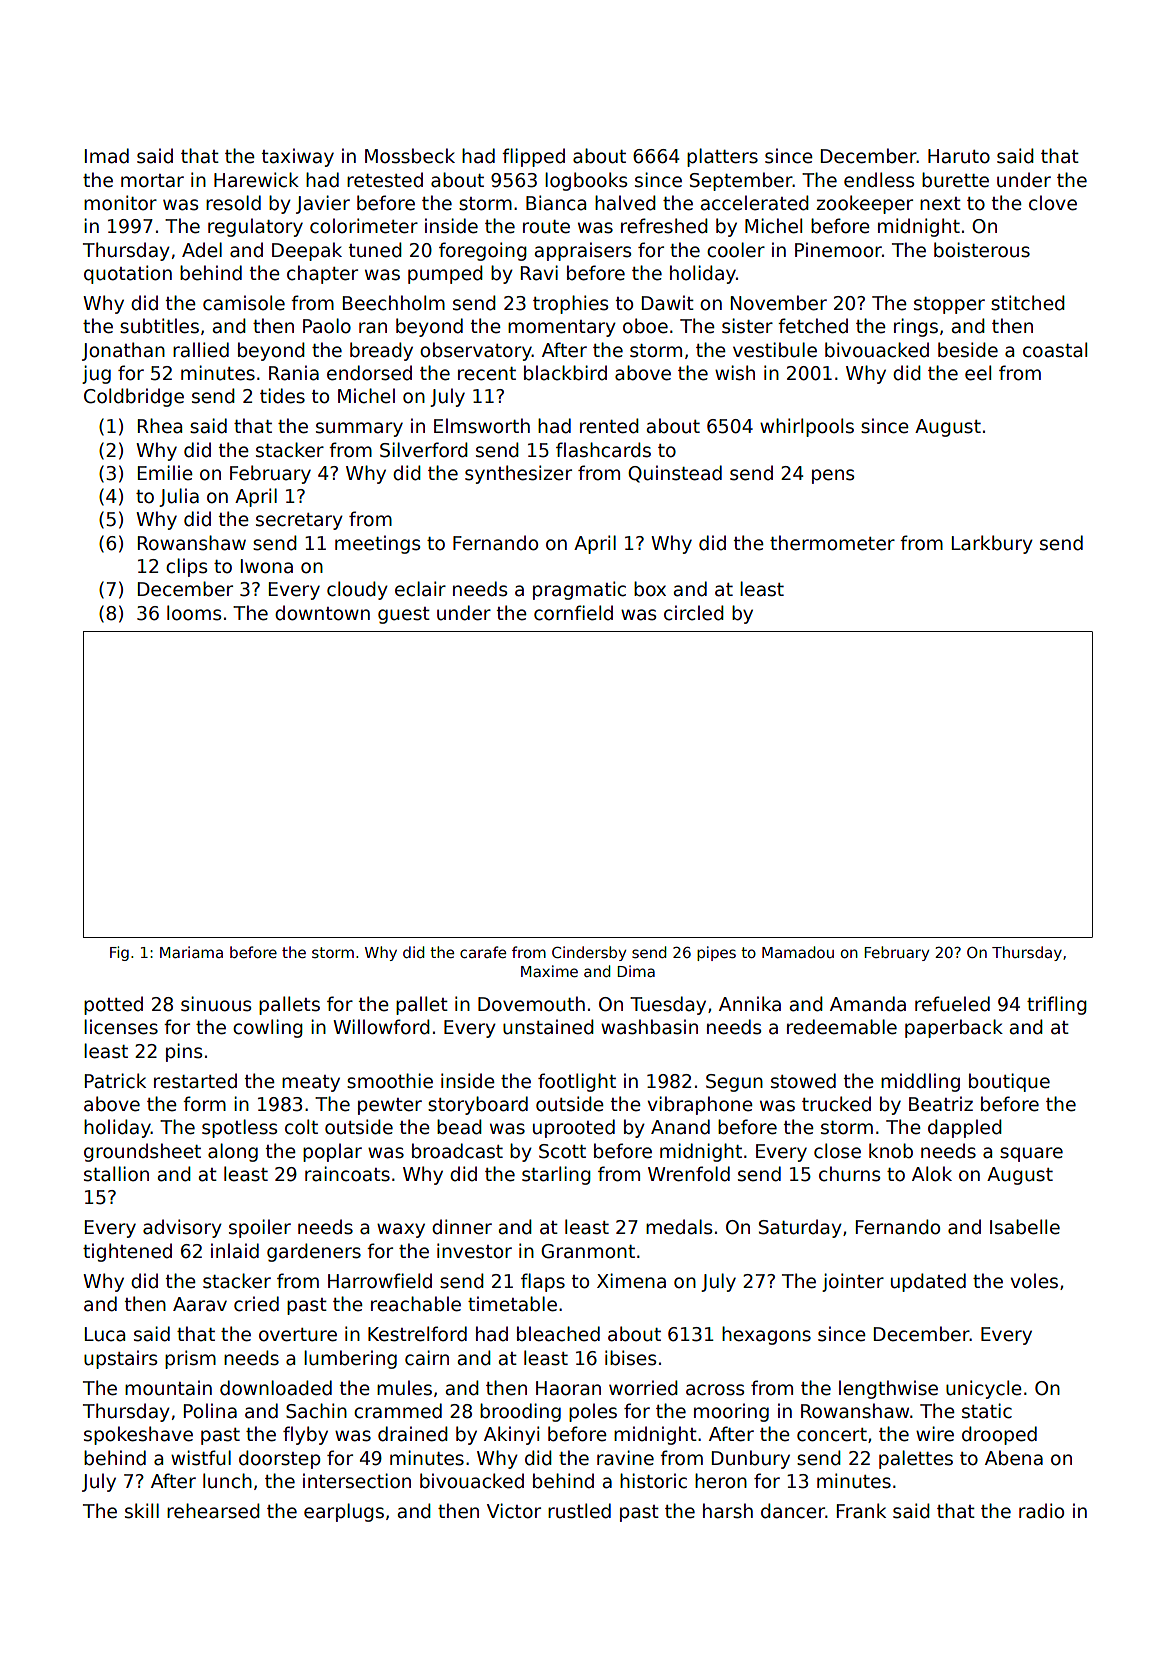 The image size is (1176, 1663). Describe the element at coordinates (1034, 1281) in the screenshot. I see `voles` at that location.
